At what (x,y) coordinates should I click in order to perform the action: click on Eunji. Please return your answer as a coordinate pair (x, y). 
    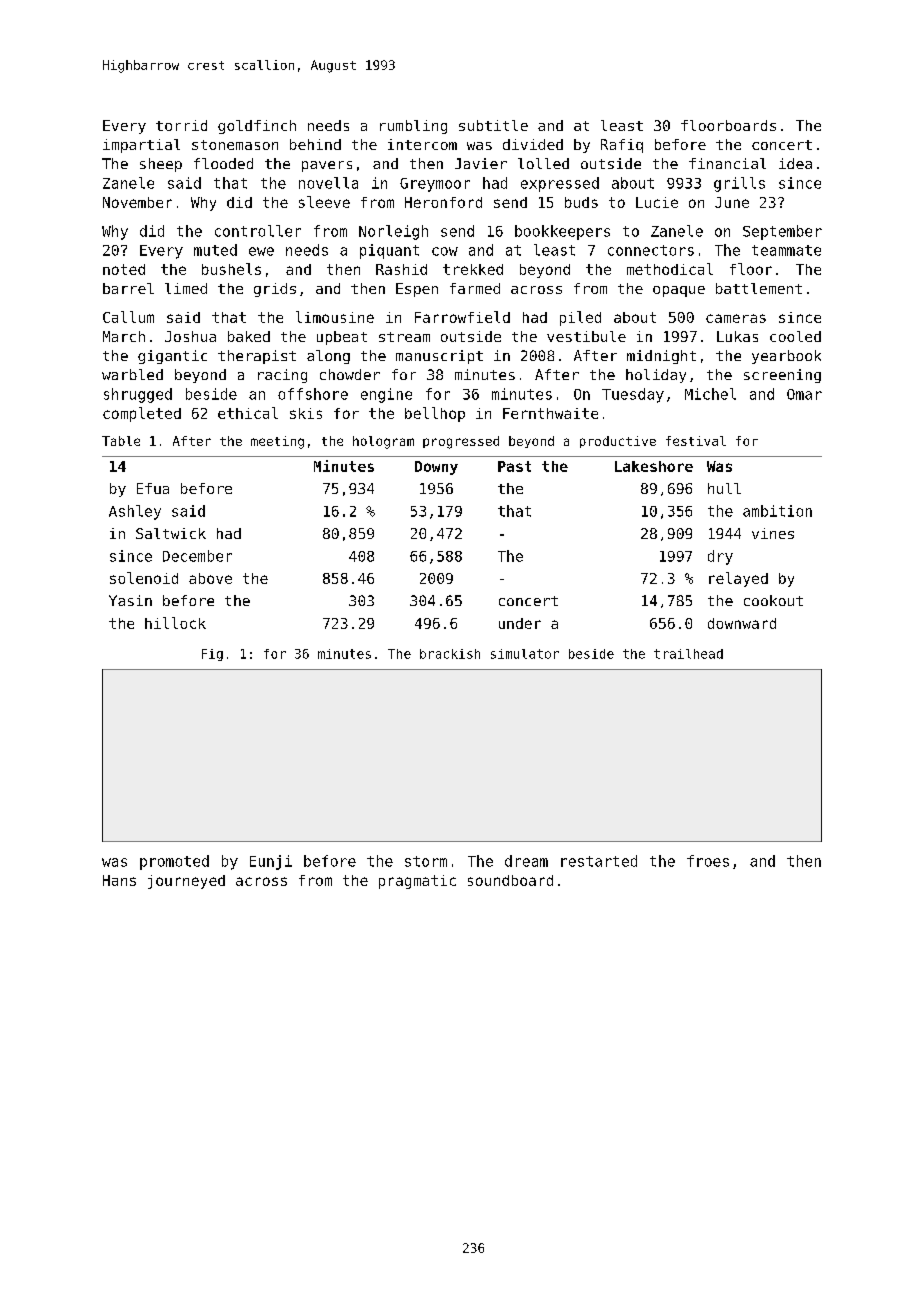
    Looking at the image, I should click on (271, 862).
